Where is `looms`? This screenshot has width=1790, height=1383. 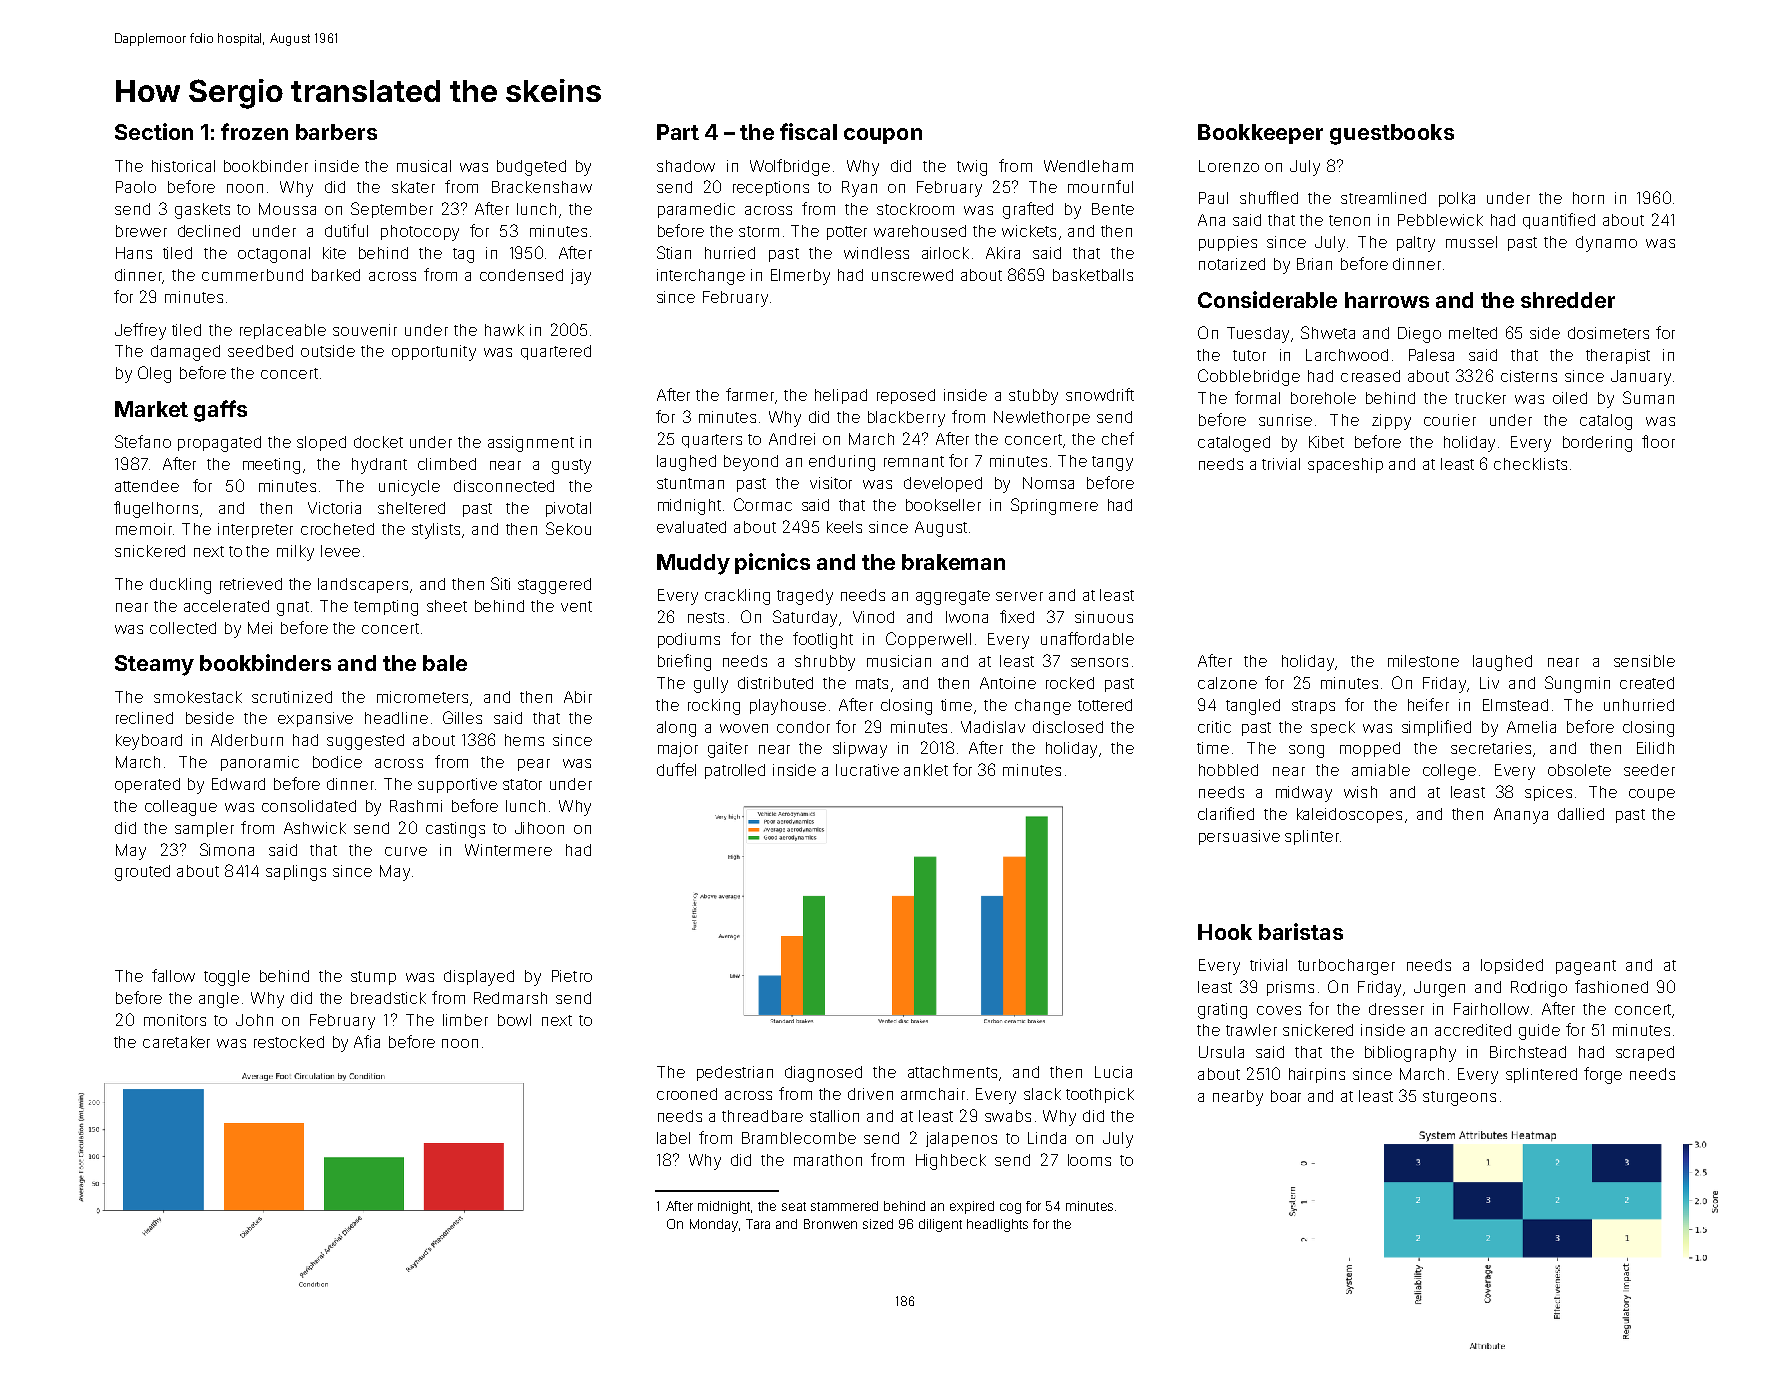
looms is located at coordinates (1089, 1160).
